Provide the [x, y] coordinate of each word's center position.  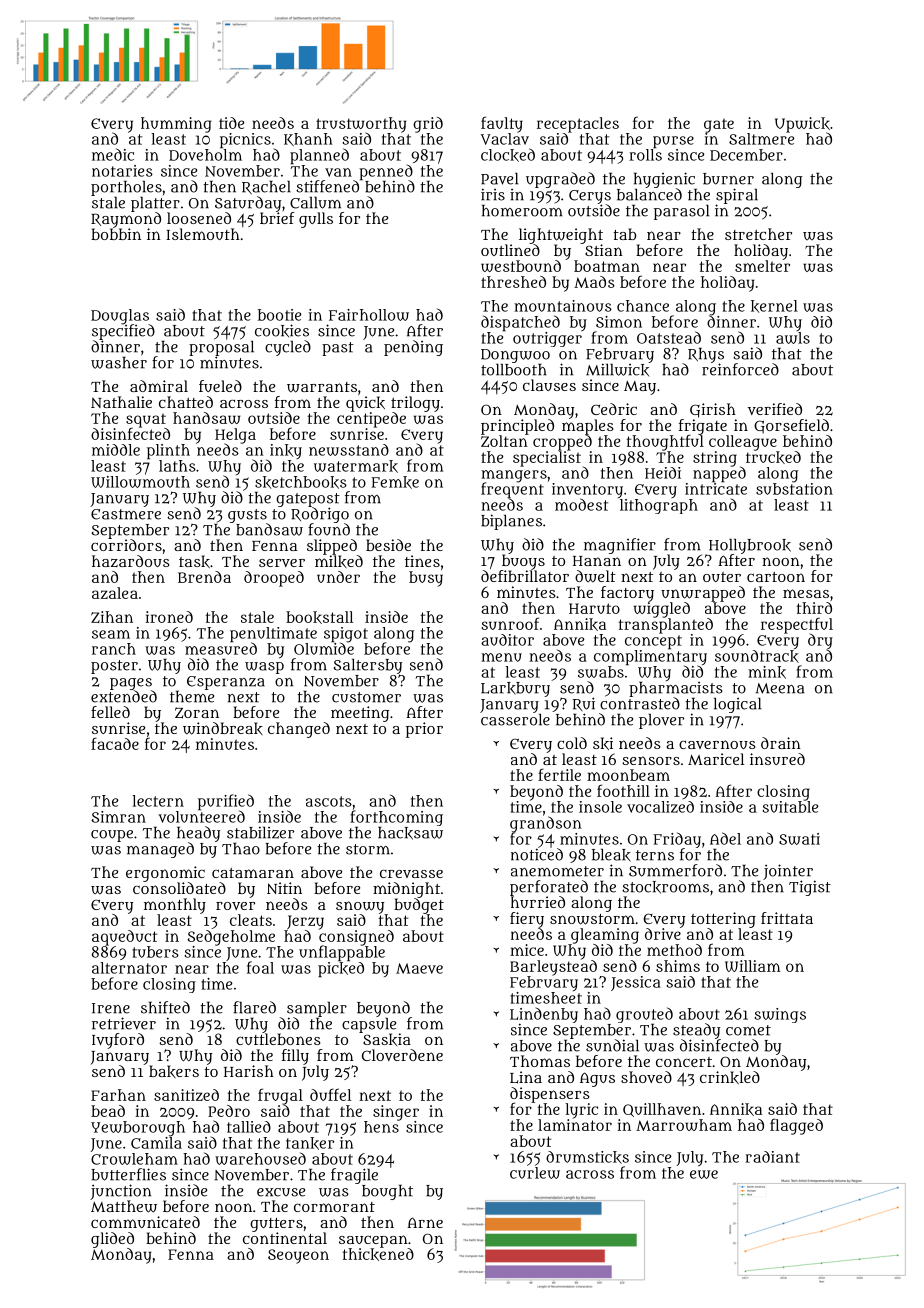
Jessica [636, 983]
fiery [527, 920]
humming [176, 125]
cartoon [776, 577]
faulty [502, 124]
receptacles [578, 125]
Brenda [204, 577]
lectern [158, 801]
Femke [395, 482]
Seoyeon [298, 1256]
